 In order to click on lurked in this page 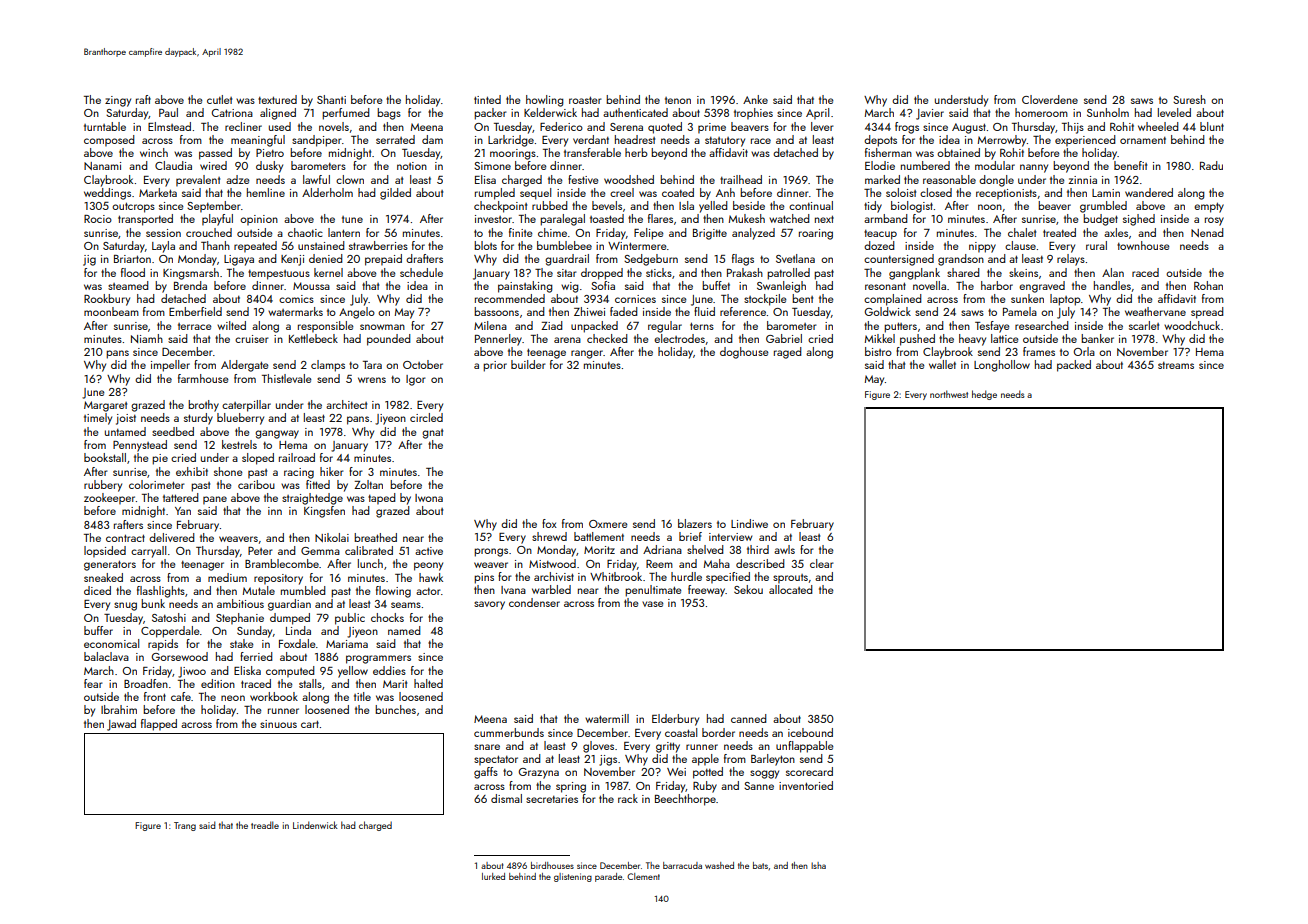, I will do `click(493, 876)`.
